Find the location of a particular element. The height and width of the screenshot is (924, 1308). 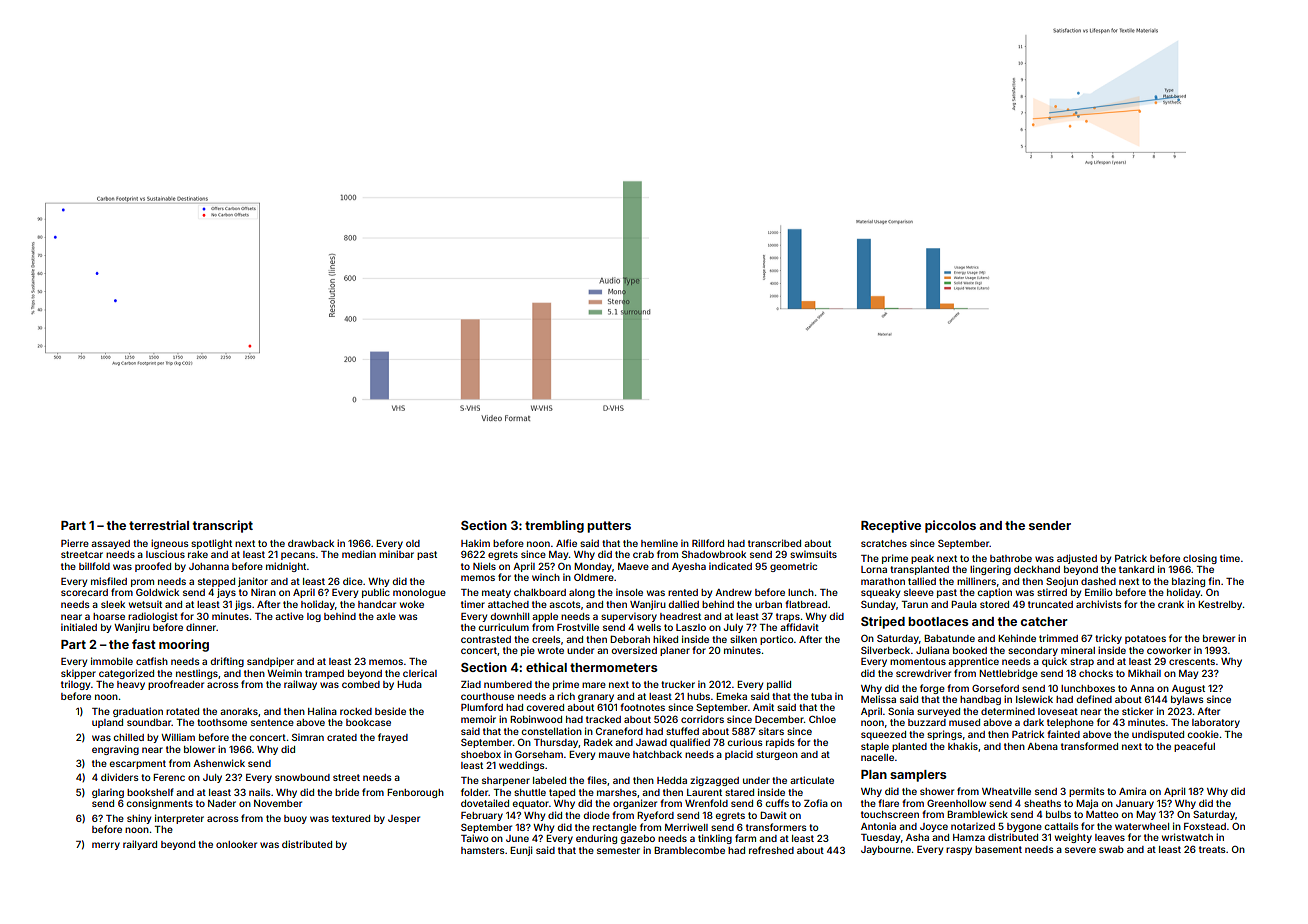

chocks is located at coordinates (1096, 673).
